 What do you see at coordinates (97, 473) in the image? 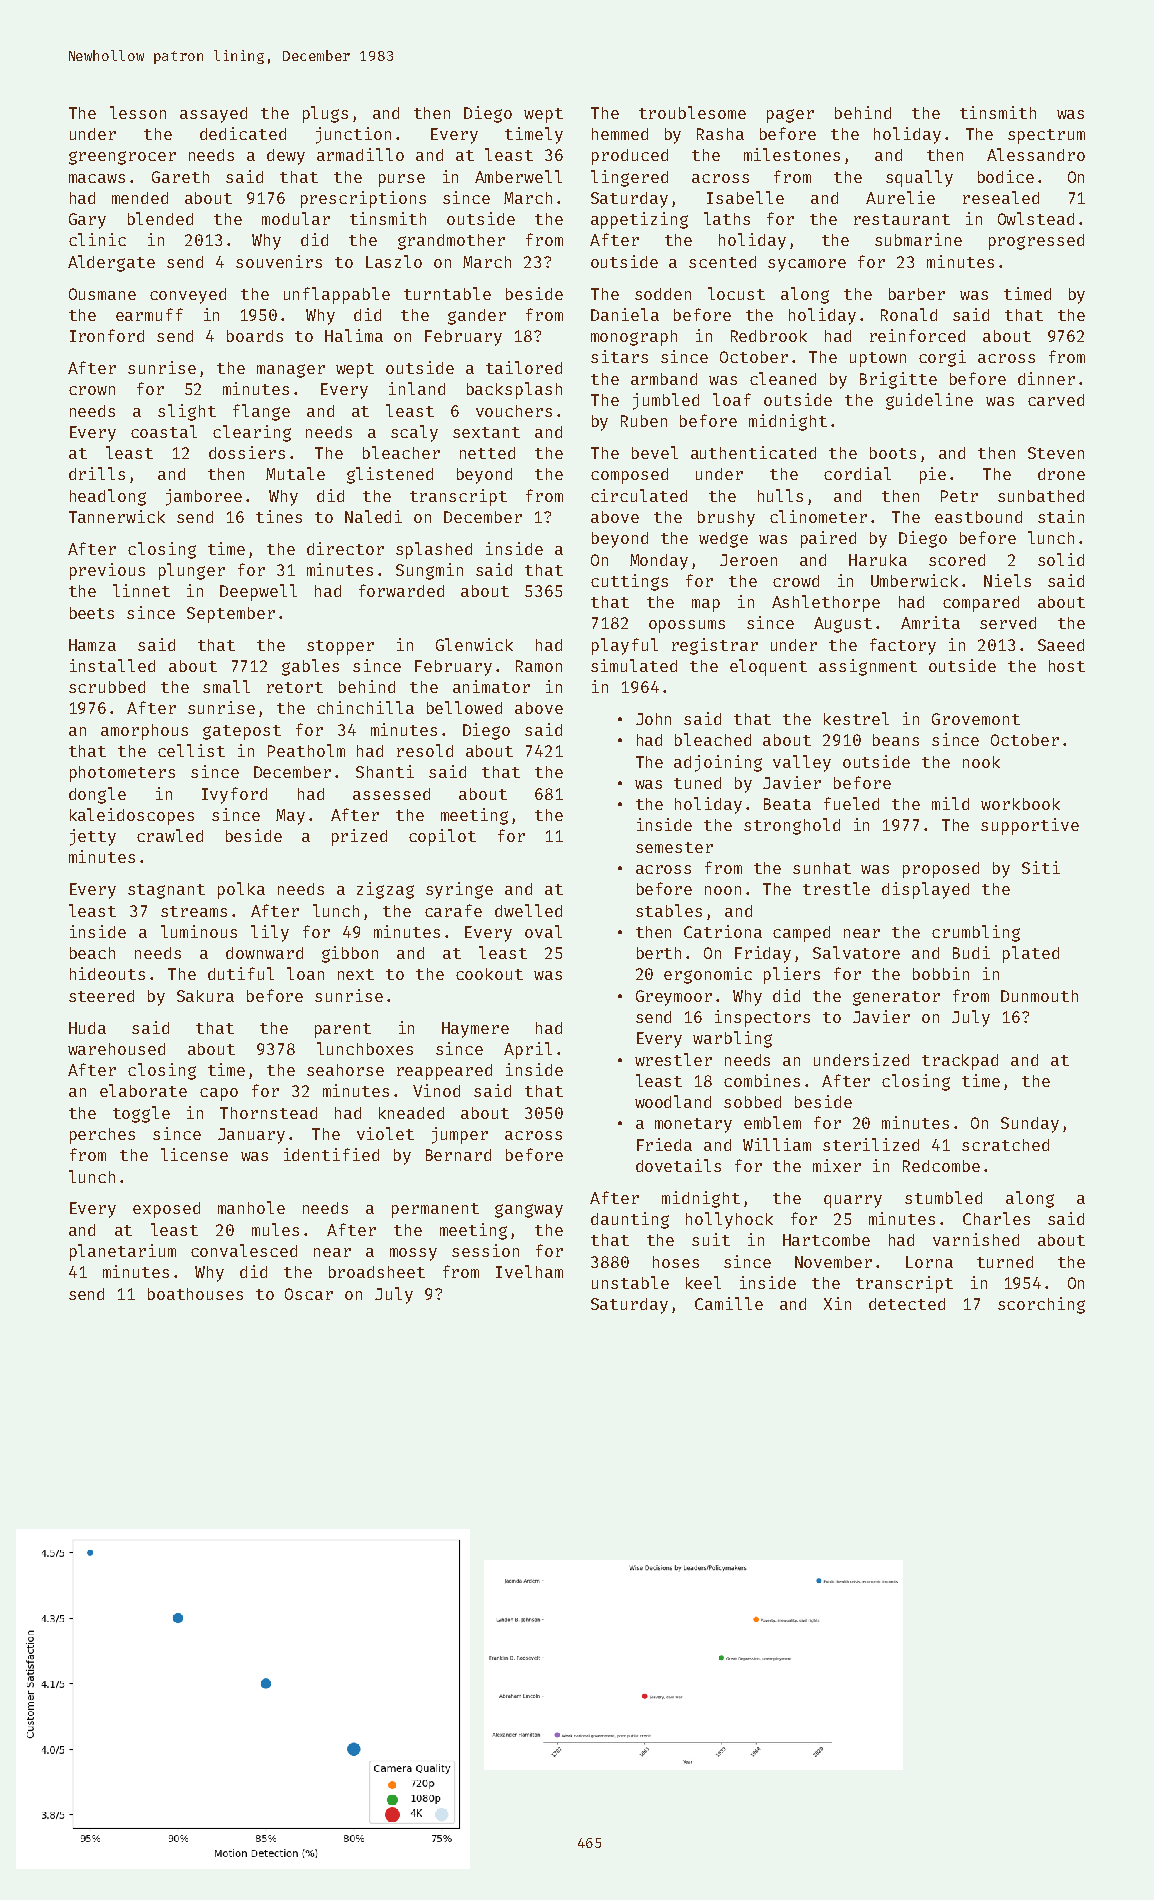
I see `drills` at bounding box center [97, 473].
